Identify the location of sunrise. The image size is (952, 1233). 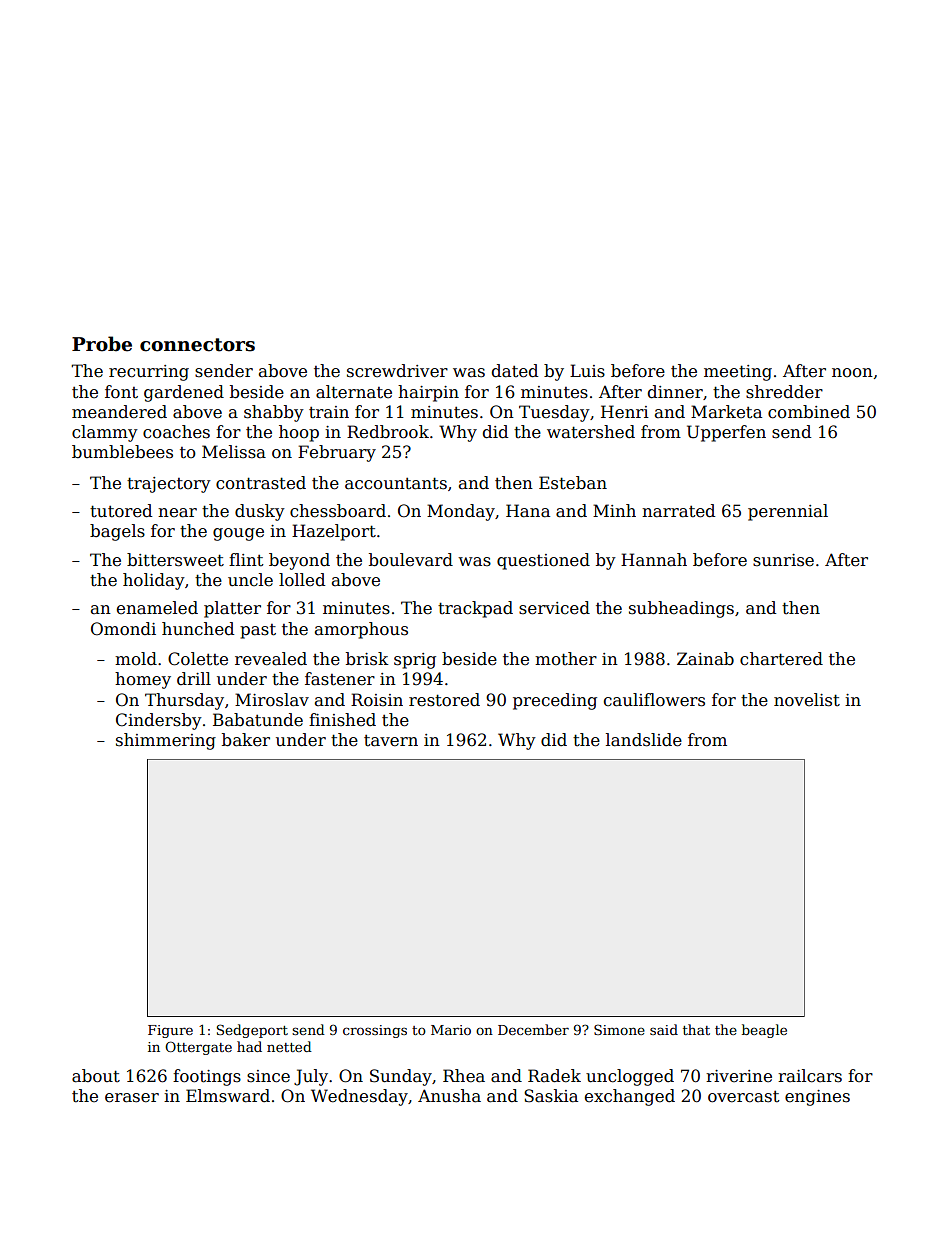
(783, 560).
